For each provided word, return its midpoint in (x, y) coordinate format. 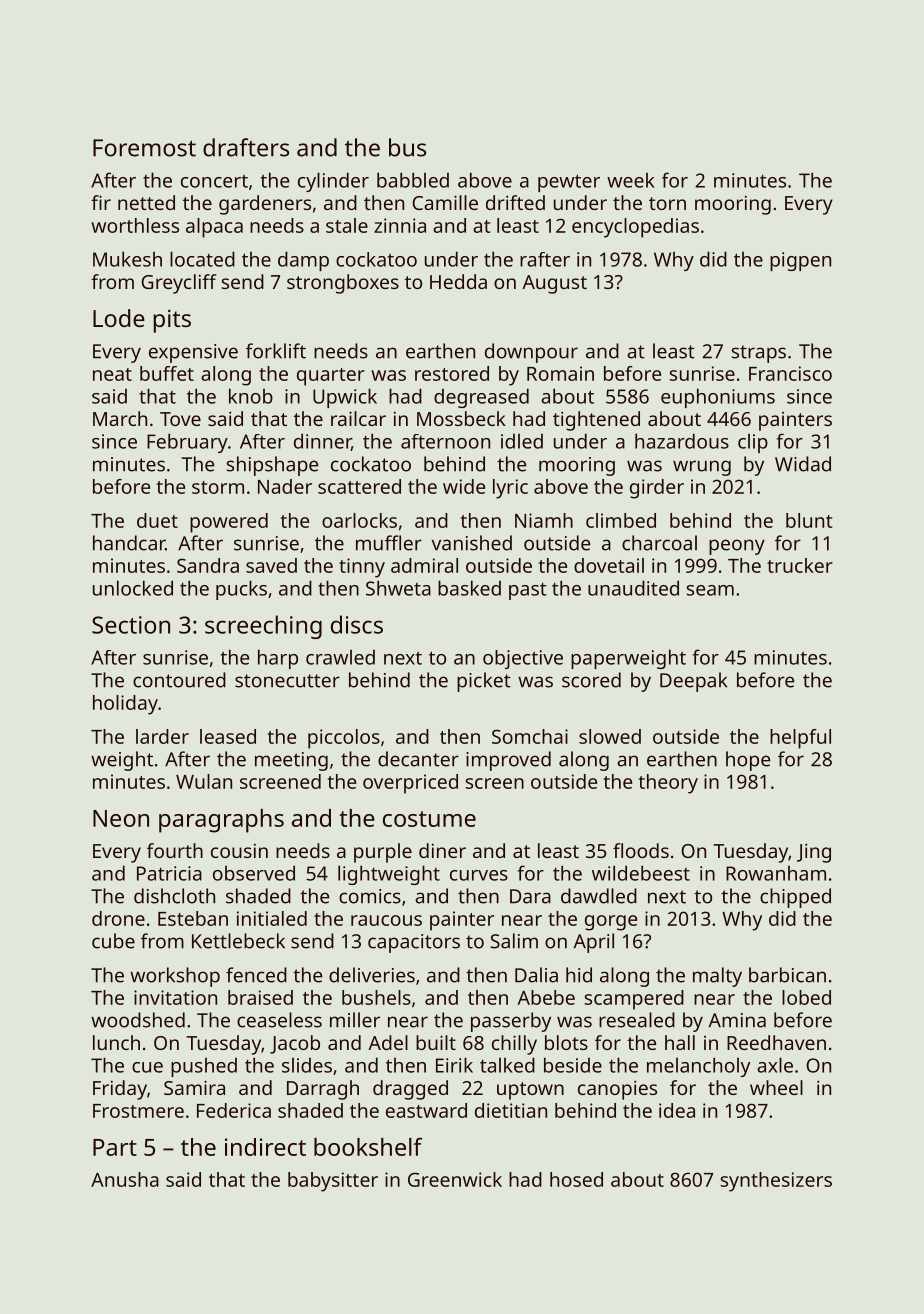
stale (347, 225)
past (528, 591)
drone (118, 918)
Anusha (125, 1179)
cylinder (333, 182)
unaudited (633, 588)
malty (717, 977)
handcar (129, 543)
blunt (809, 520)
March (120, 418)
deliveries (372, 975)
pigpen (800, 261)
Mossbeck (461, 418)
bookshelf (368, 1146)
